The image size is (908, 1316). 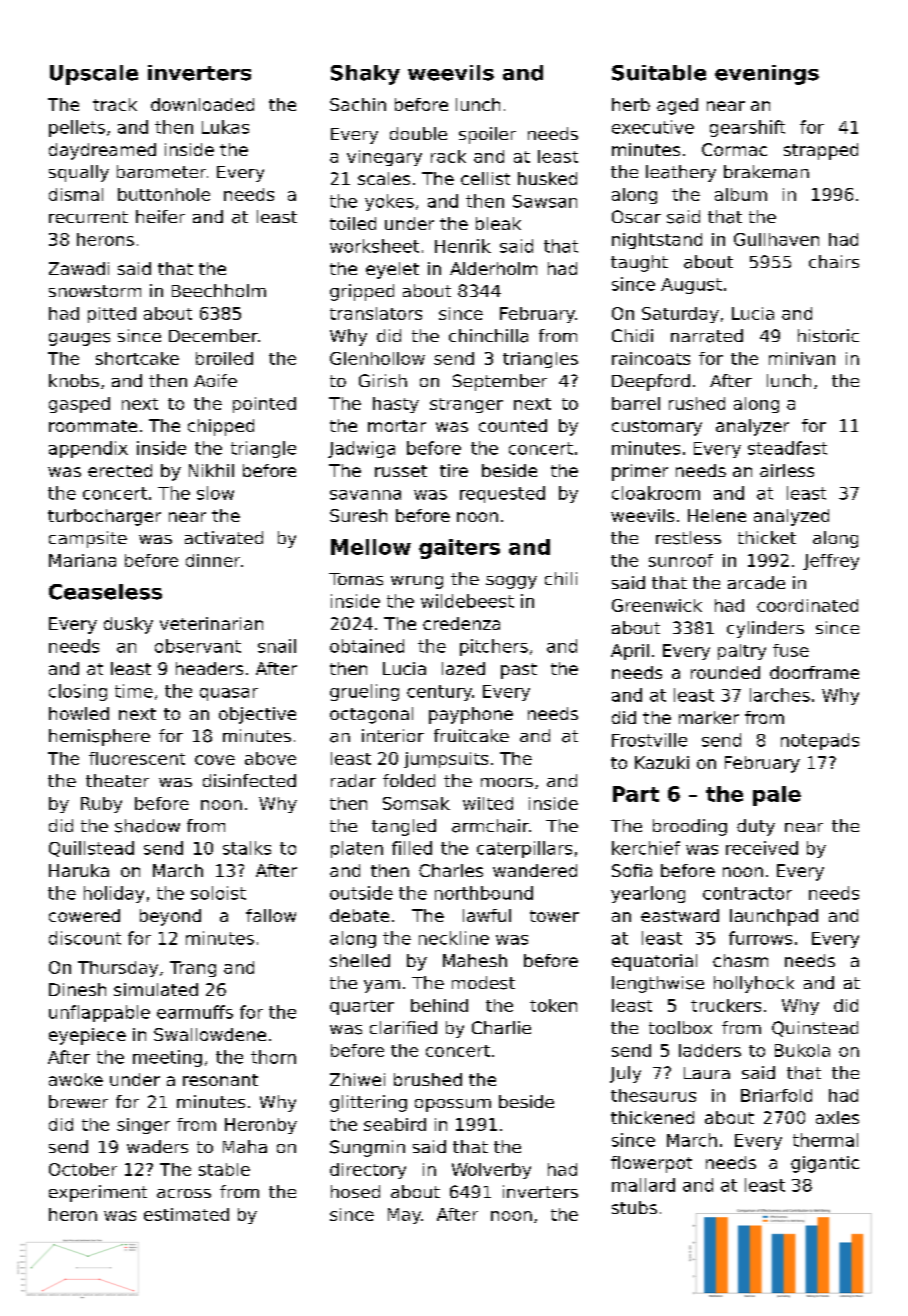 What do you see at coordinates (128, 625) in the page?
I see `dusky` at bounding box center [128, 625].
